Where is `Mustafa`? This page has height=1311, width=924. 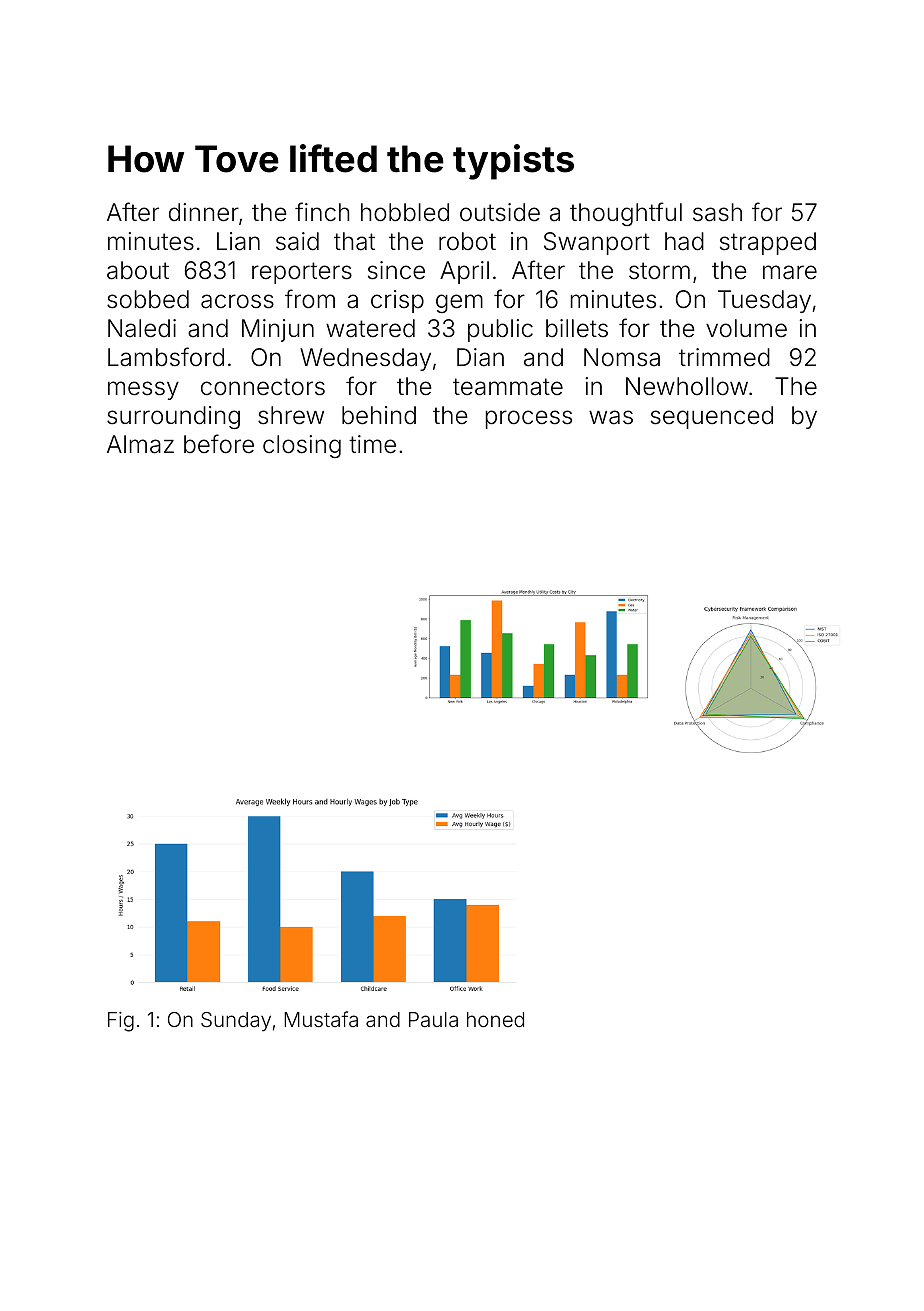 Mustafa is located at coordinates (321, 1019).
